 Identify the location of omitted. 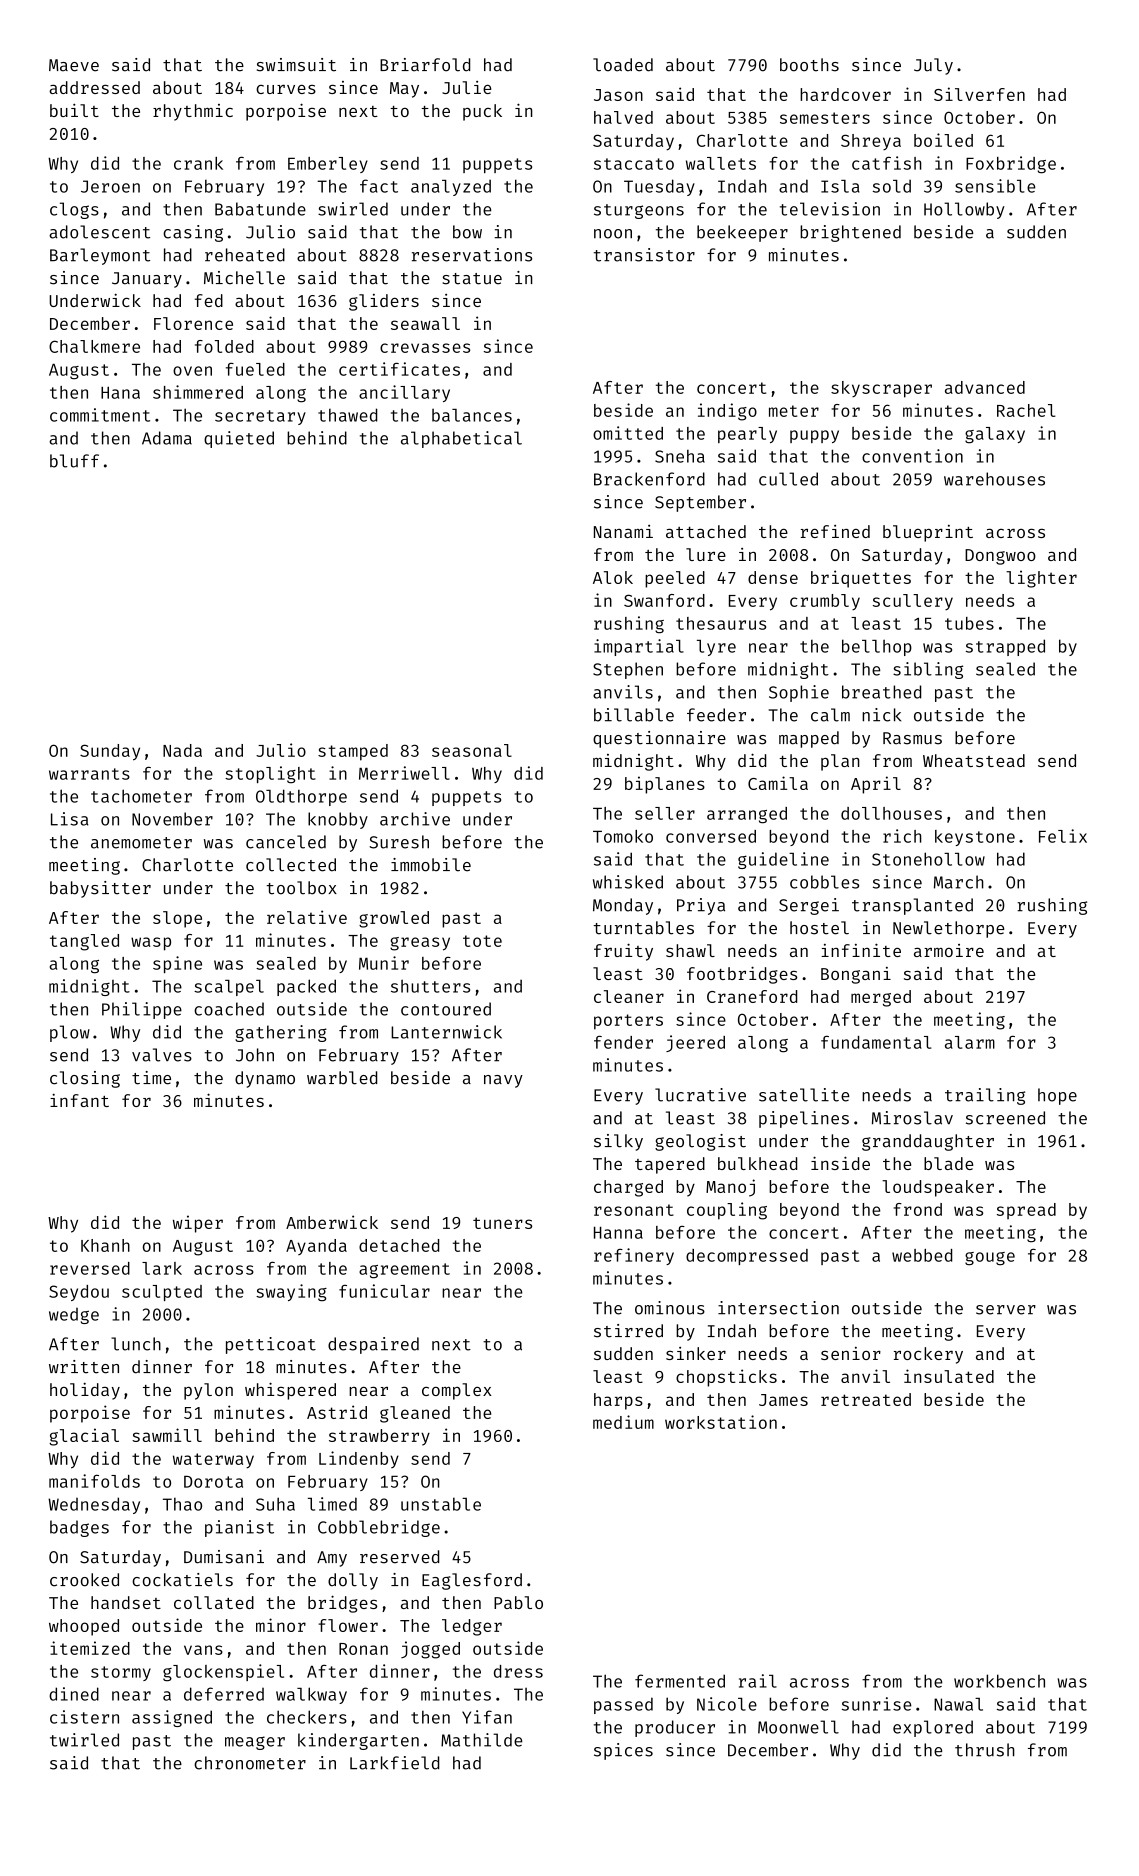
(628, 433).
